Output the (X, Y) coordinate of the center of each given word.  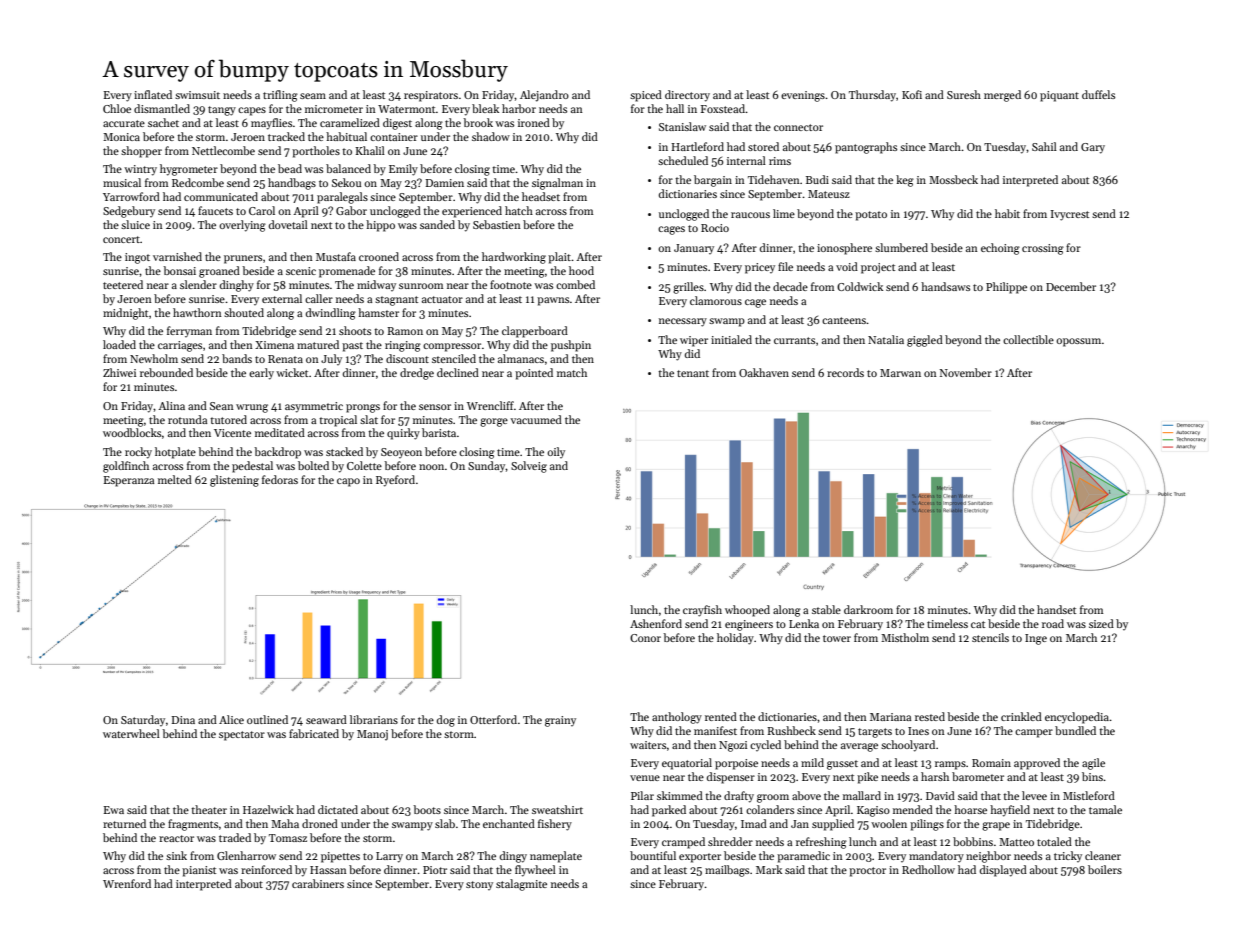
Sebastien (497, 224)
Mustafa (336, 256)
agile (1093, 764)
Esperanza (129, 481)
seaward (326, 719)
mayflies (271, 124)
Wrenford (127, 883)
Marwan (900, 373)
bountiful (653, 855)
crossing (1043, 249)
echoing (1000, 249)
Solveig (529, 467)
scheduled (683, 160)
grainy (560, 721)
